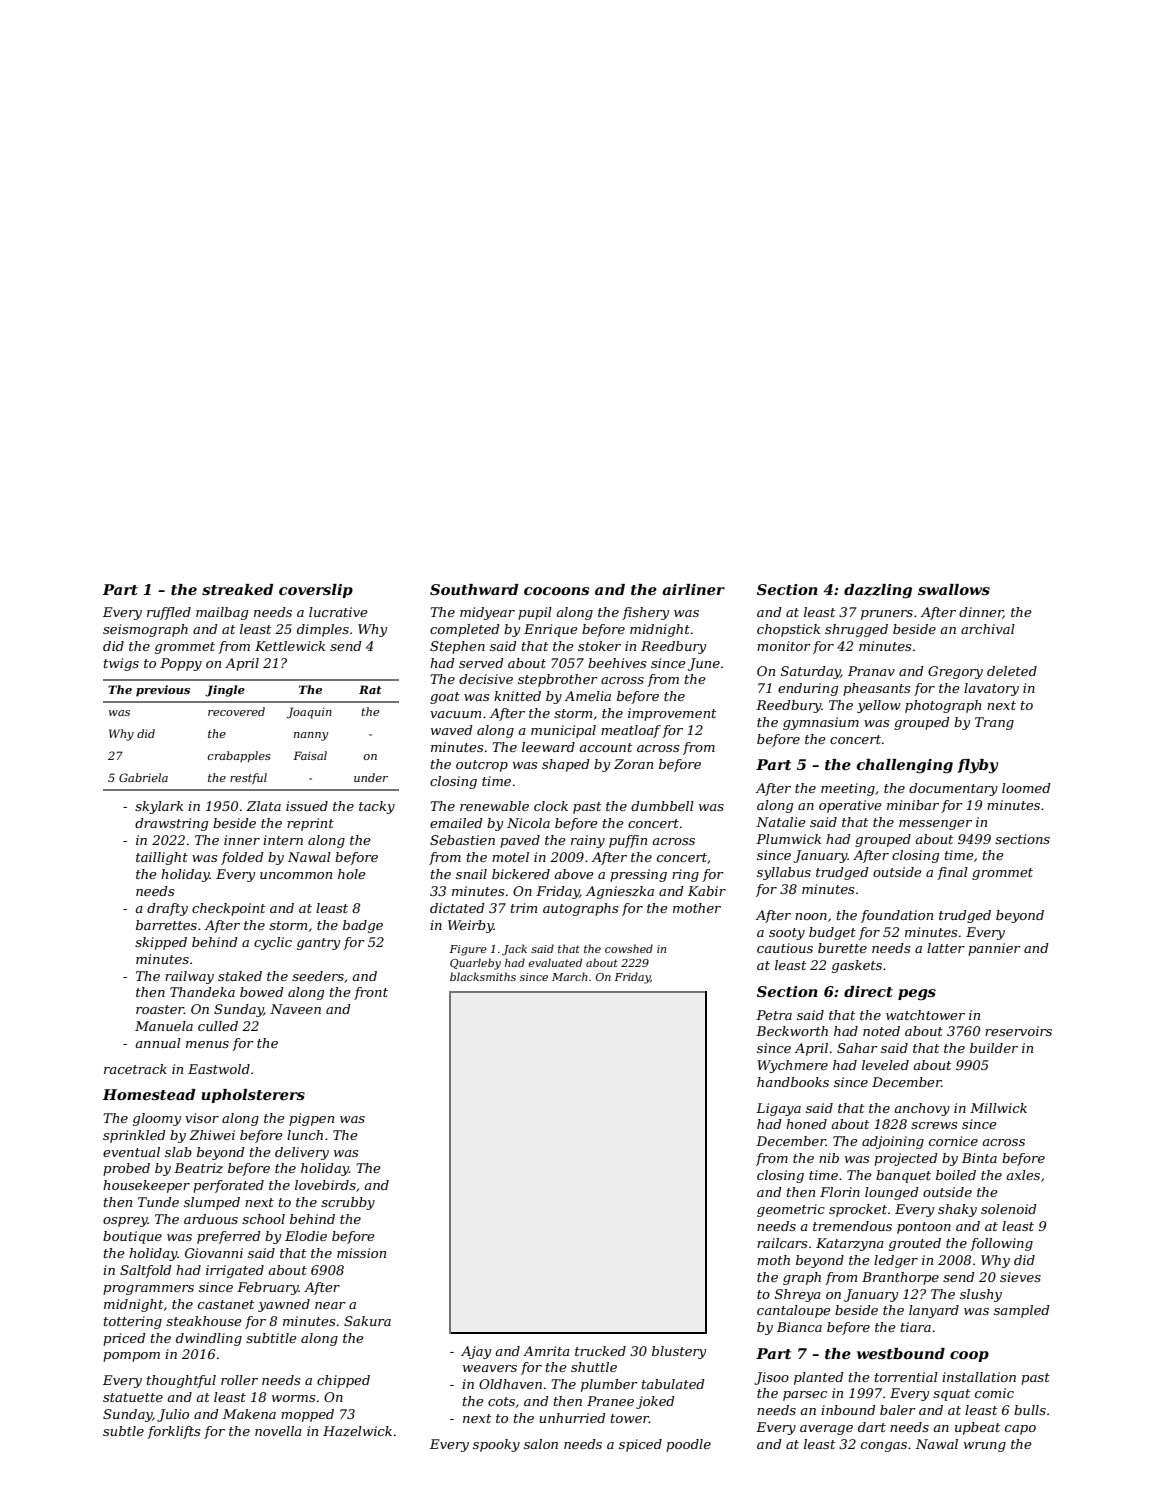 Image resolution: width=1156 pixels, height=1495 pixels. What do you see at coordinates (371, 777) in the page?
I see `under` at bounding box center [371, 777].
